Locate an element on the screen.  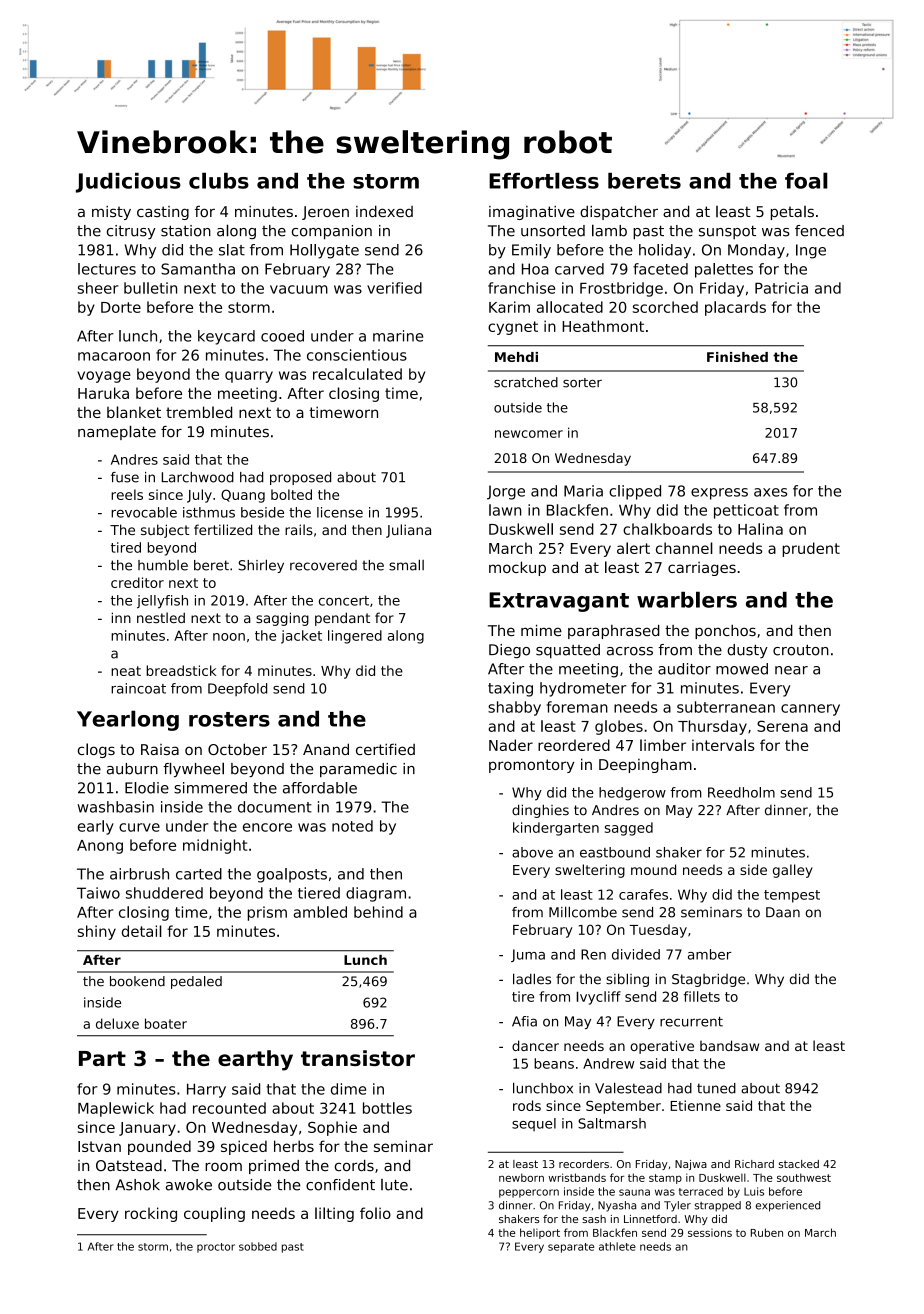
Judicious is located at coordinates (128, 183).
